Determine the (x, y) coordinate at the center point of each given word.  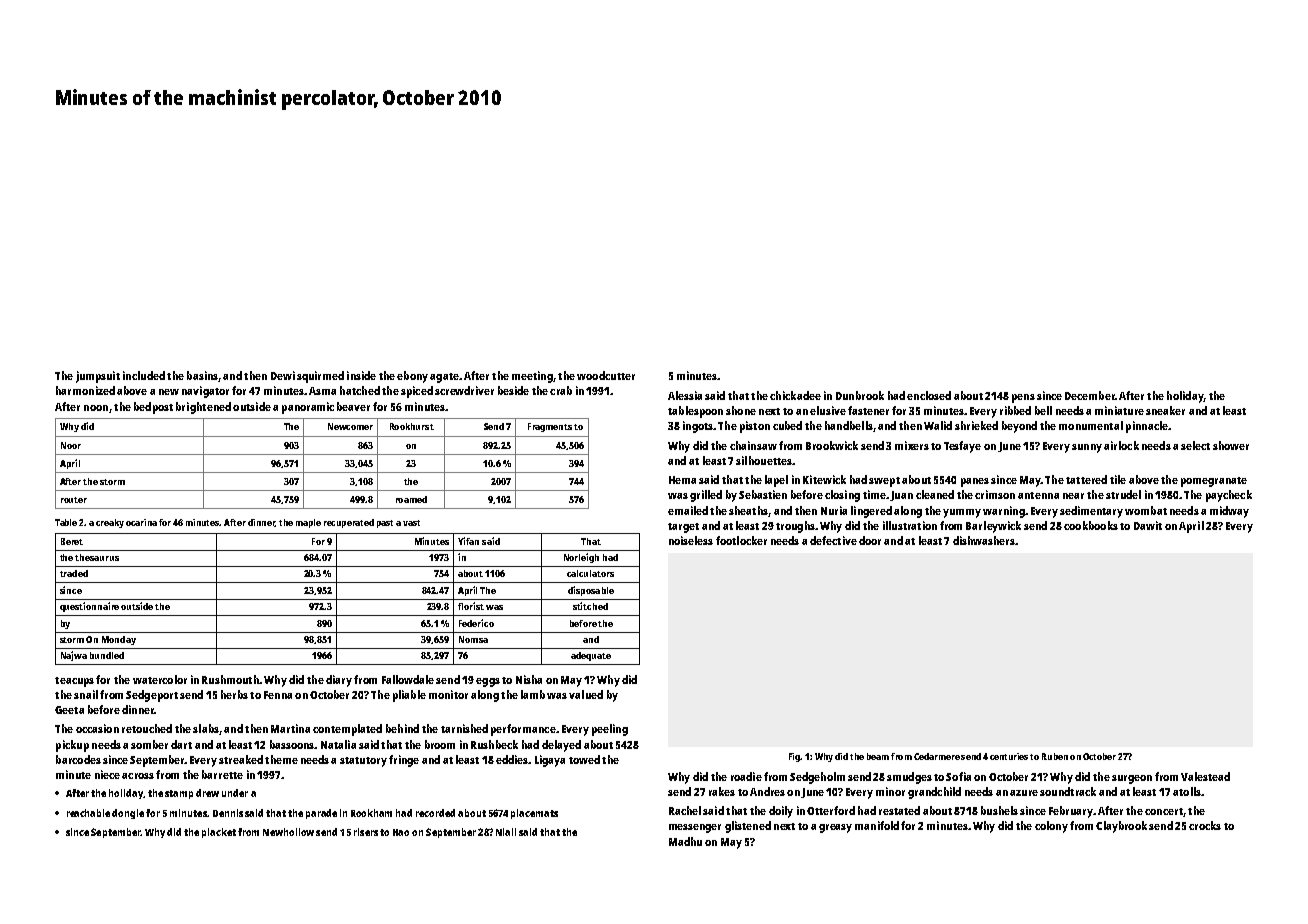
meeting (532, 377)
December (1090, 395)
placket (219, 833)
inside (361, 375)
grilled (706, 496)
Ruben (1055, 756)
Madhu (685, 841)
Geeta (69, 710)
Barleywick (993, 527)
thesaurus (97, 557)
